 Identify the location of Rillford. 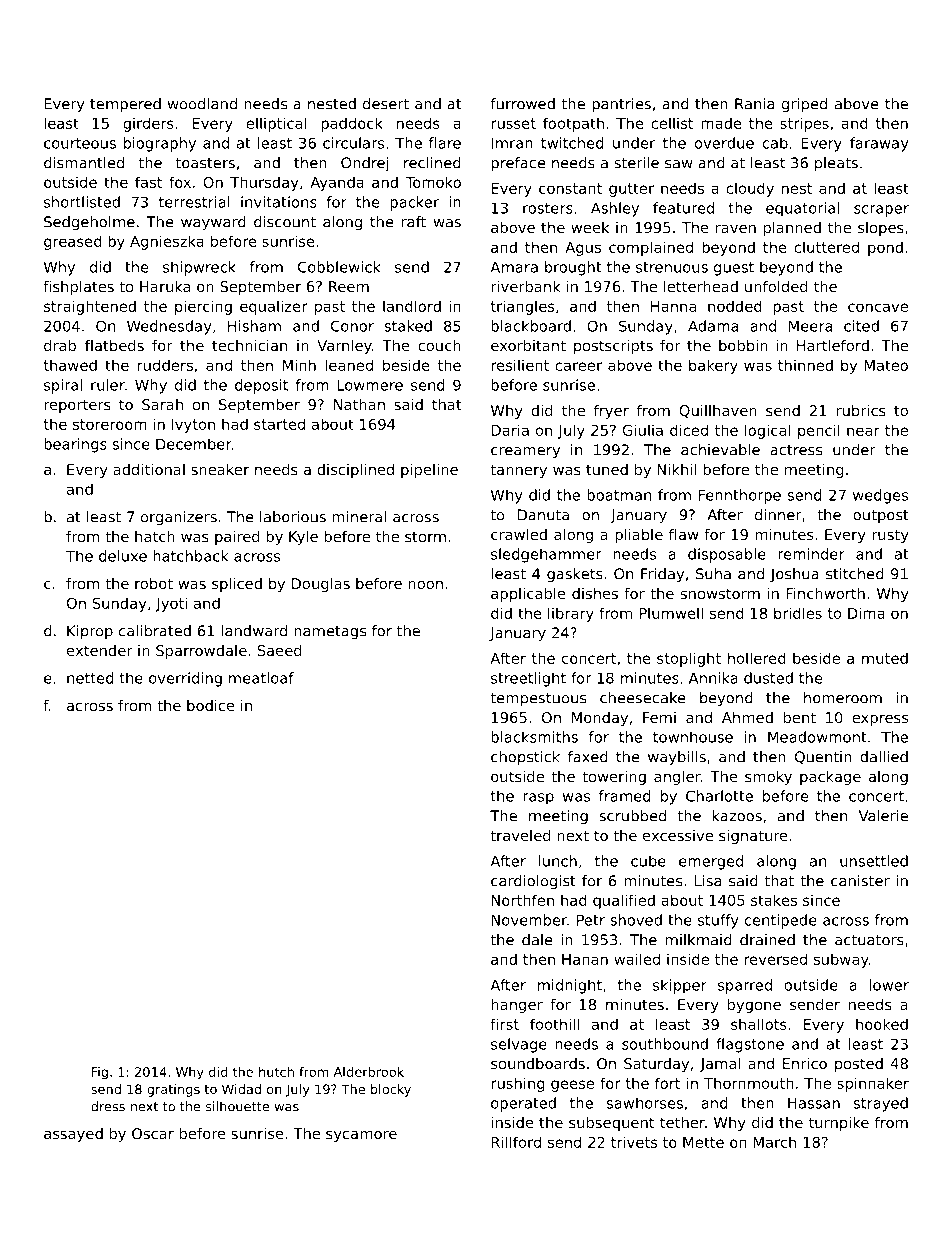
(516, 1142).
